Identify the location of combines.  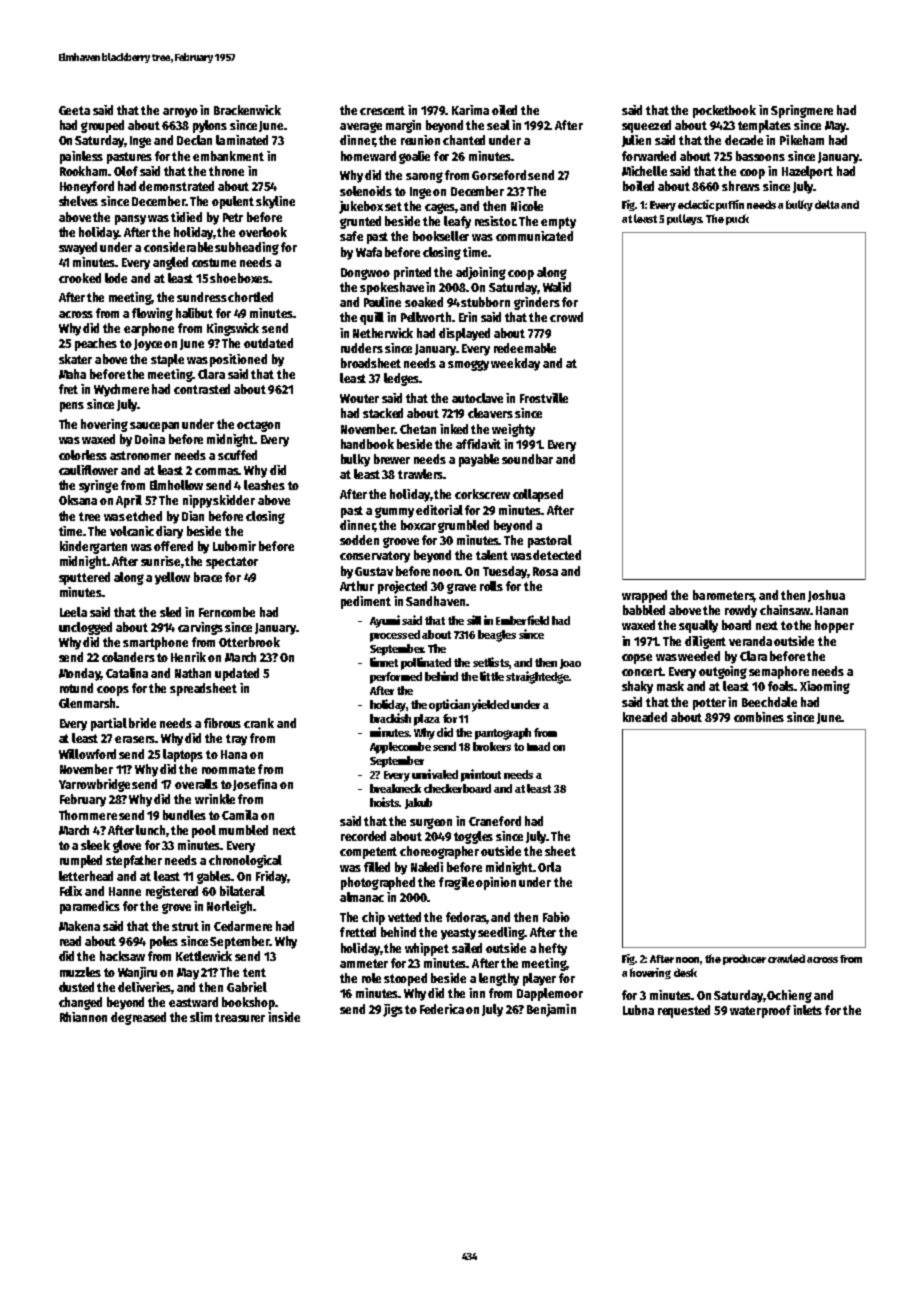
(759, 717).
